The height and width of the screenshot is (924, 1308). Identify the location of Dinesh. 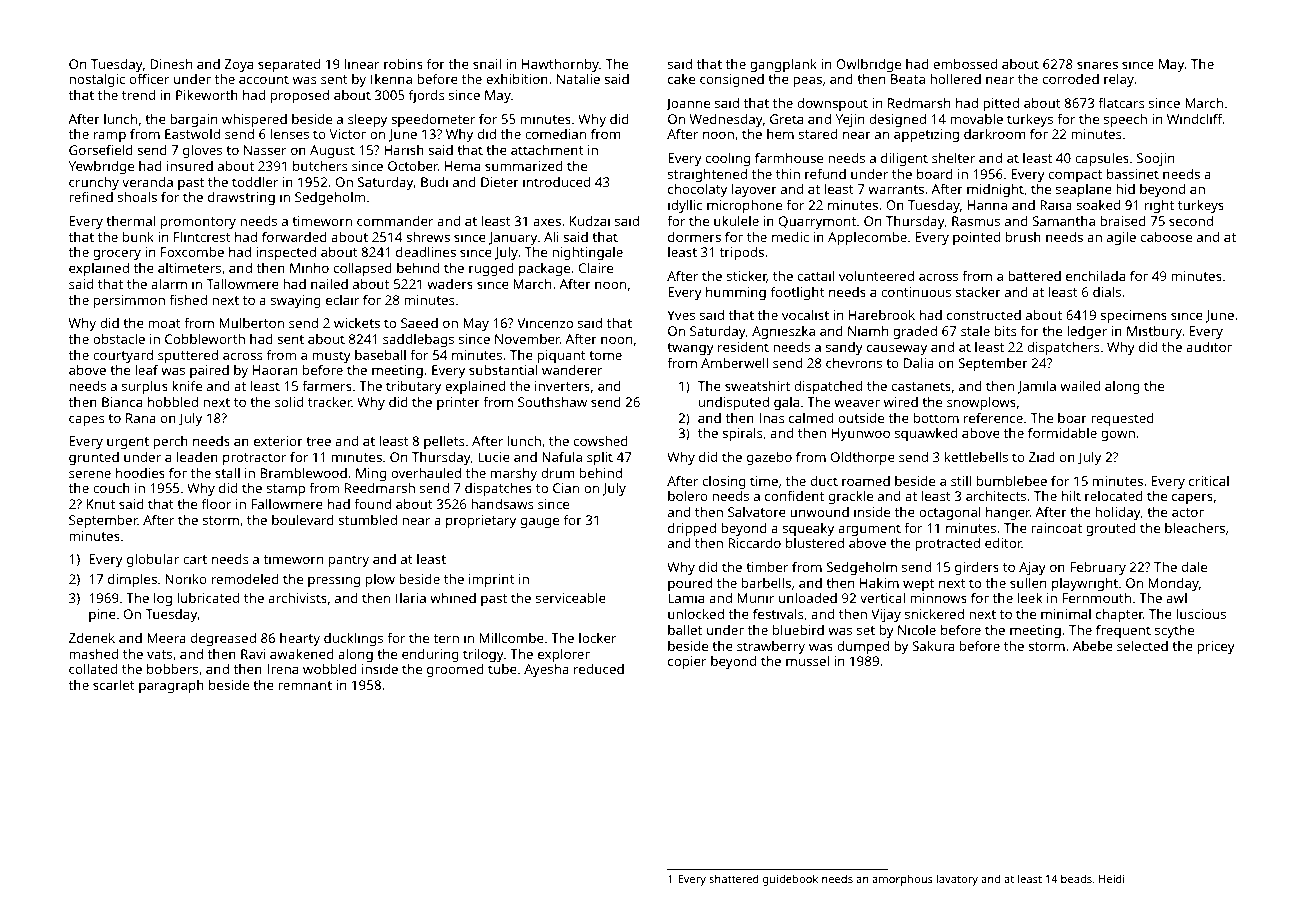
(171, 64).
